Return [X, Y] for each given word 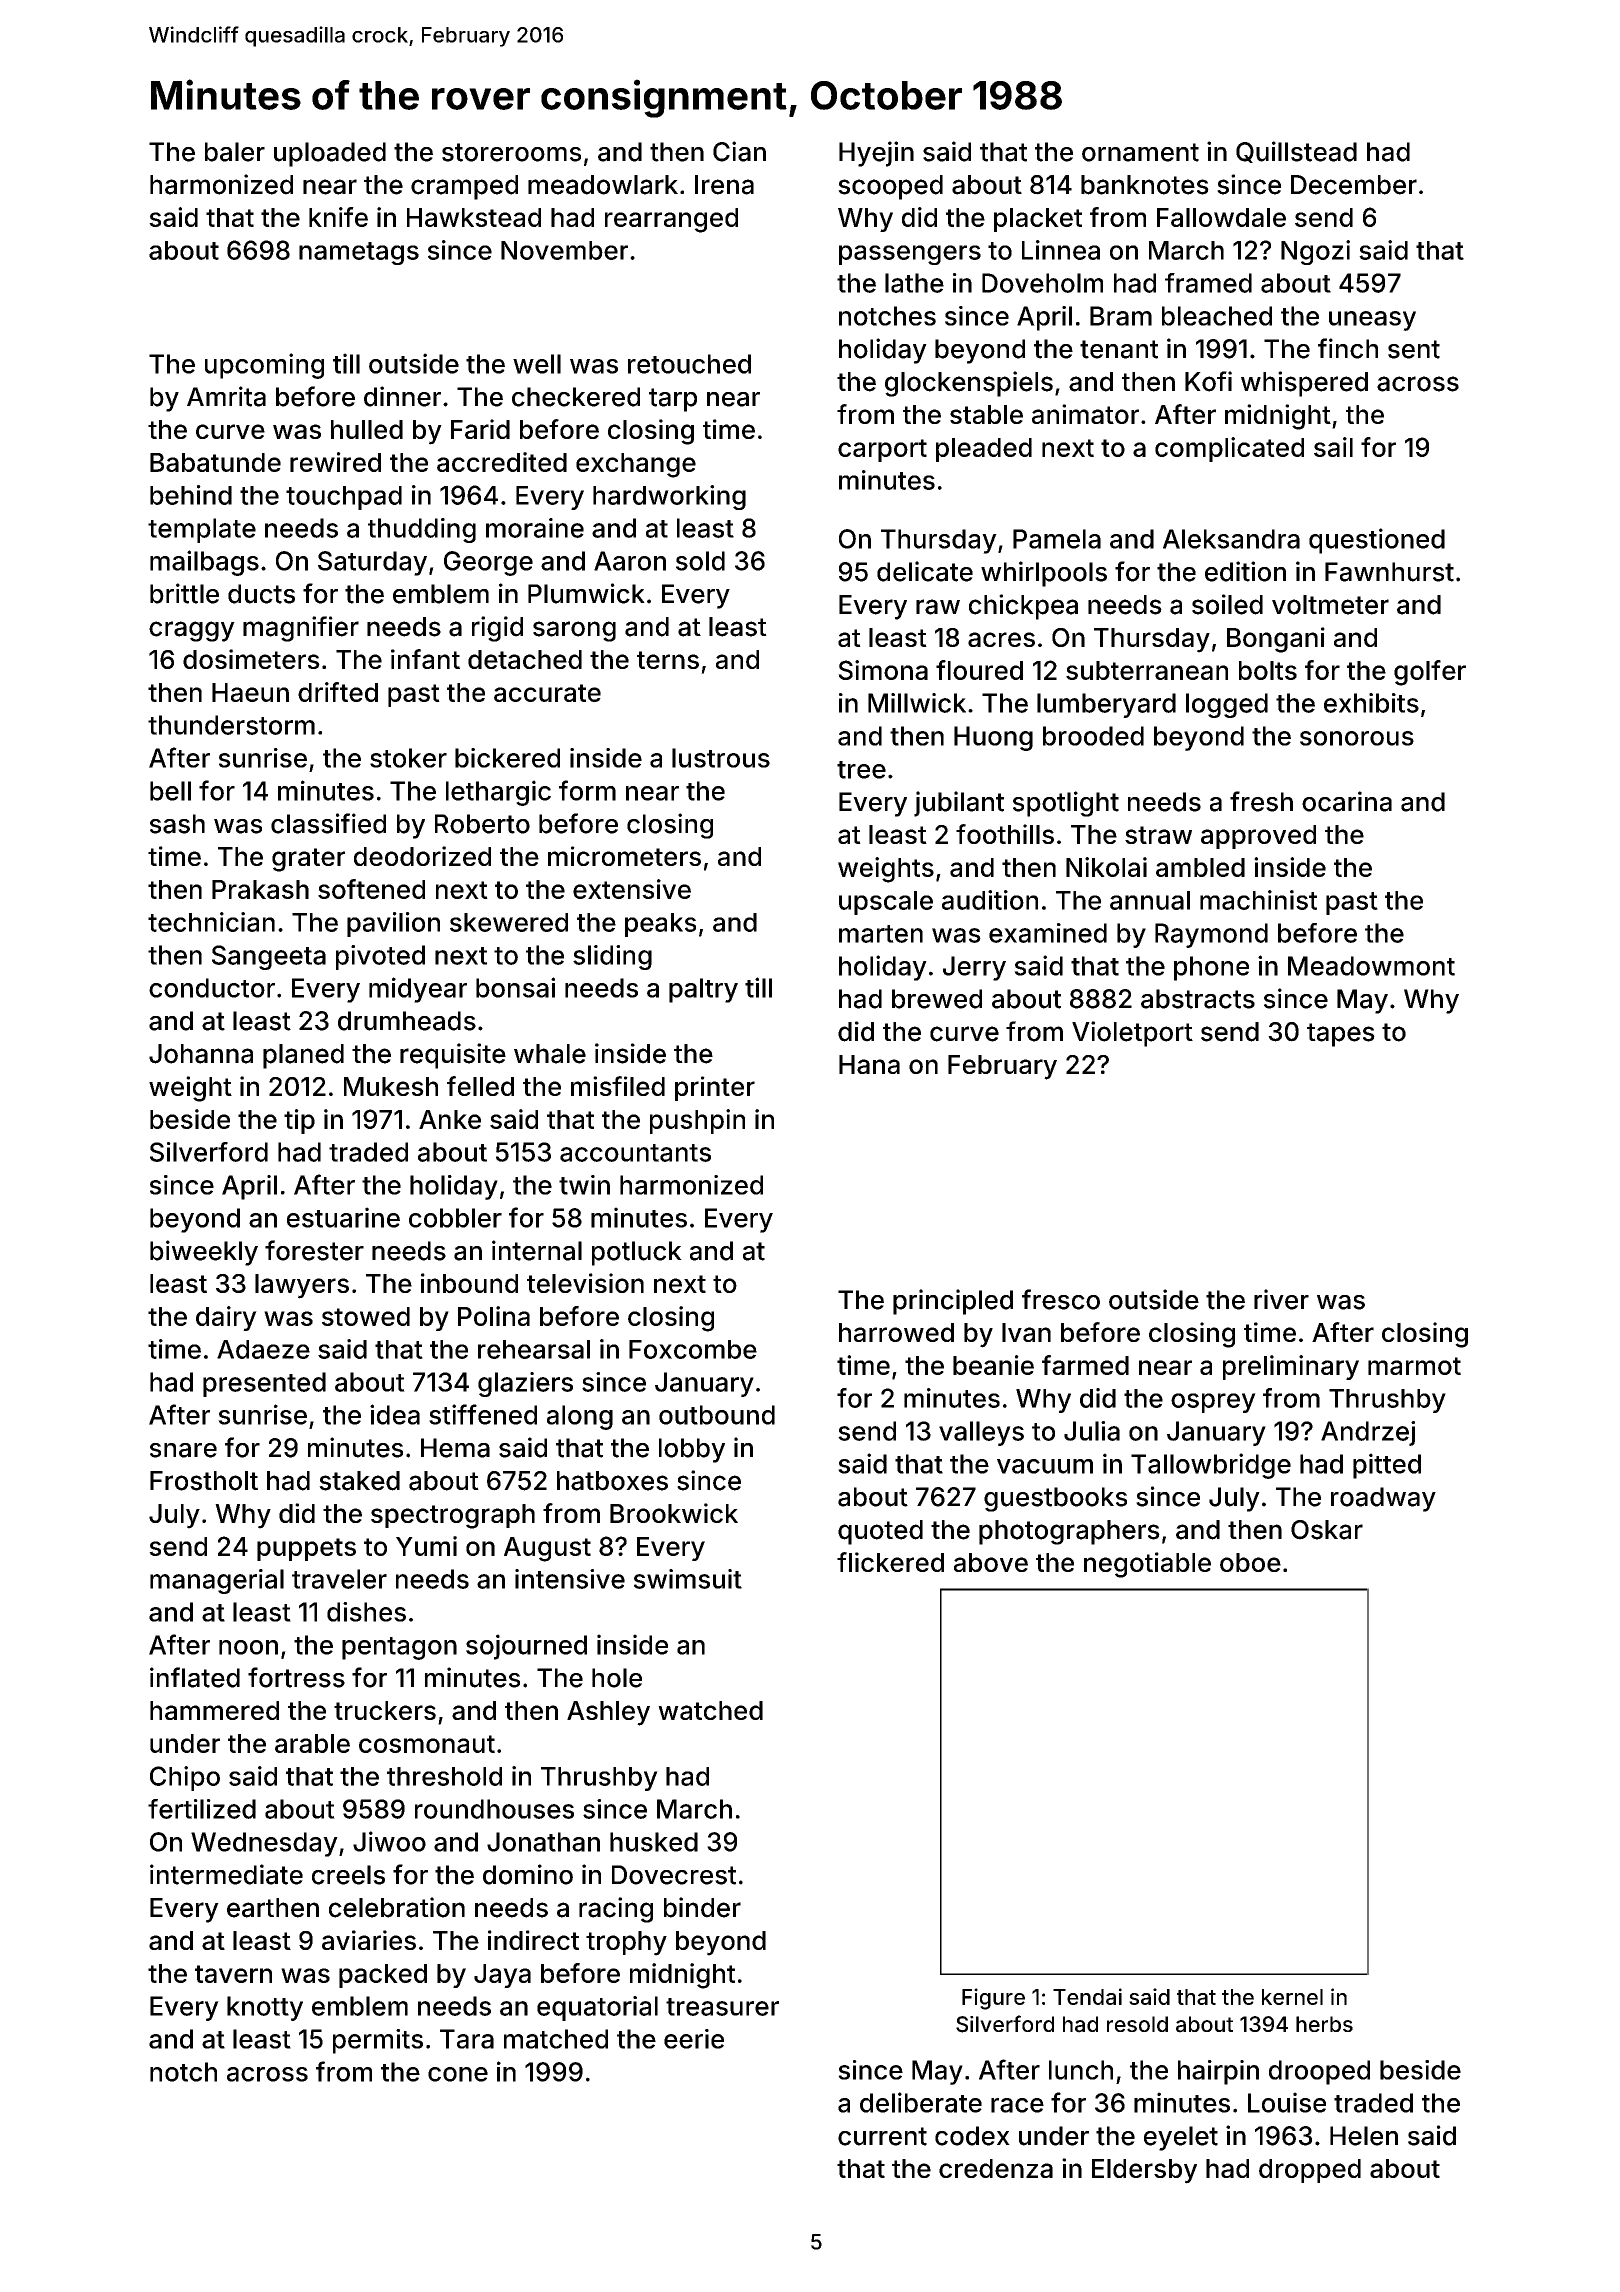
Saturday [372, 563]
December [1354, 185]
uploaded [330, 154]
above [991, 1562]
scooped [890, 187]
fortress [296, 1677]
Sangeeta [269, 957]
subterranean [1147, 670]
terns [668, 660]
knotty [265, 2008]
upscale [886, 903]
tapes [1341, 1035]
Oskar [1327, 1530]
